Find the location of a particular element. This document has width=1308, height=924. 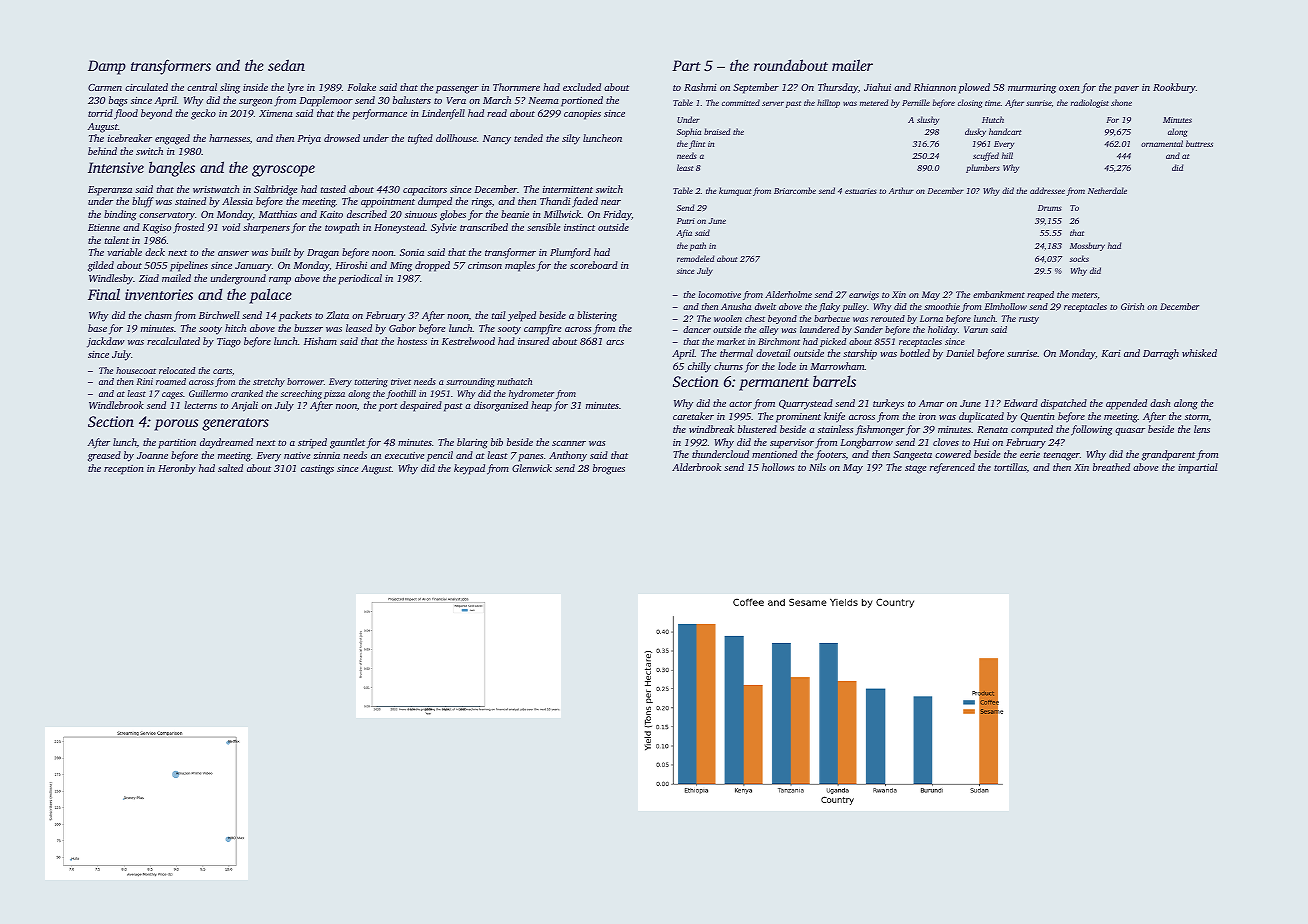

sedan is located at coordinates (286, 65).
